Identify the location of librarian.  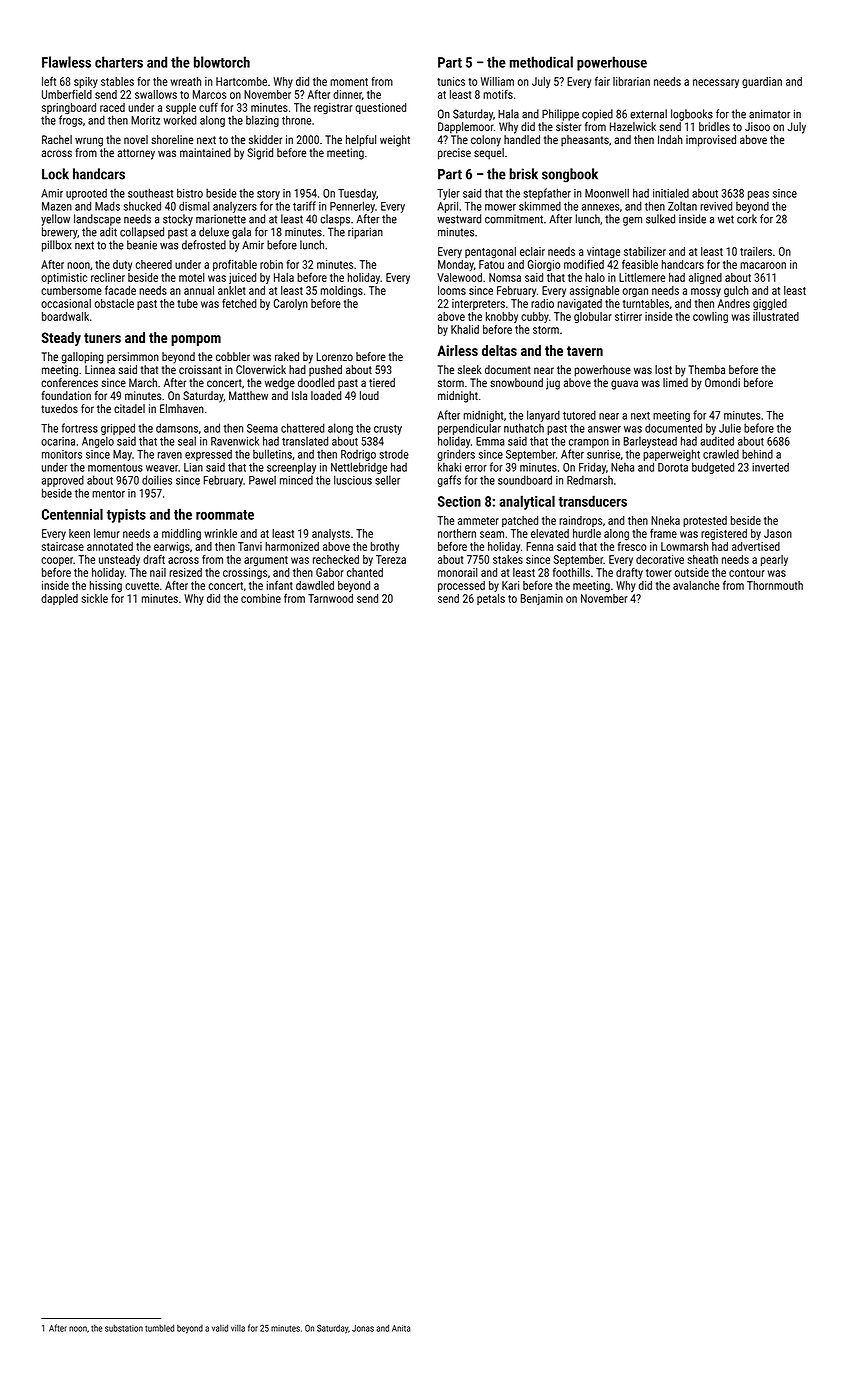
(631, 81).
